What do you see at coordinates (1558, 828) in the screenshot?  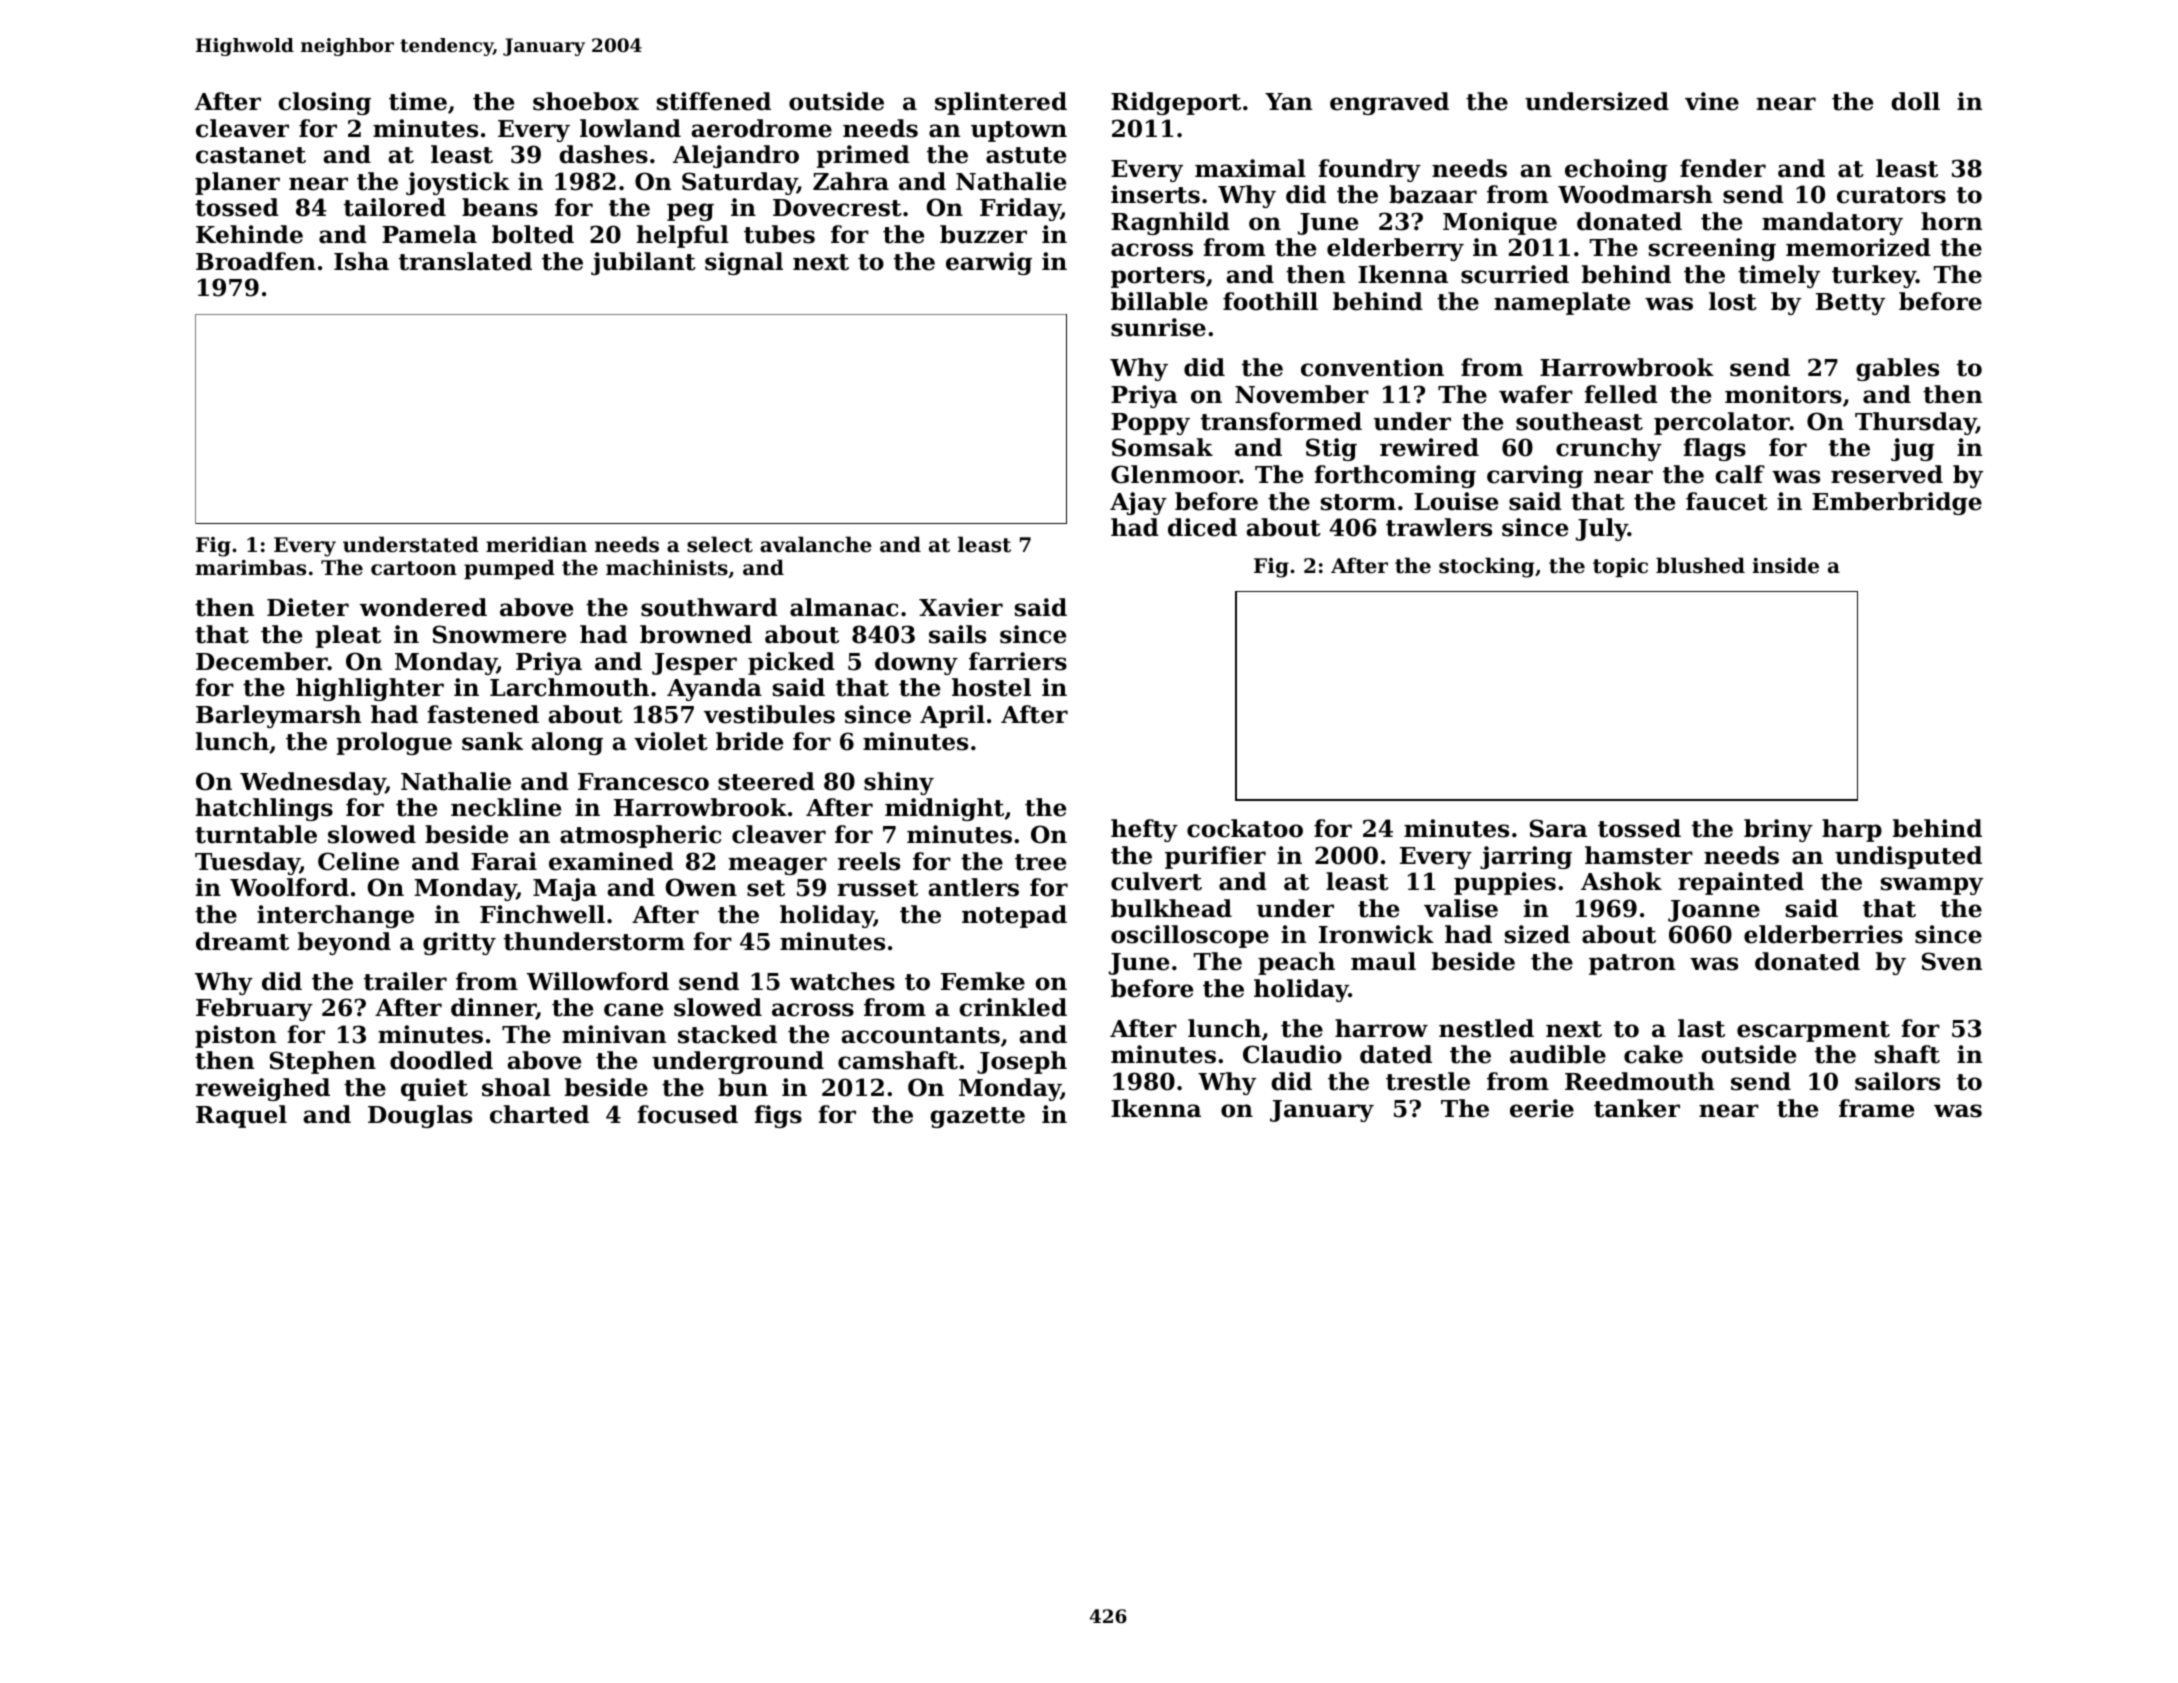 I see `Sara` at bounding box center [1558, 828].
